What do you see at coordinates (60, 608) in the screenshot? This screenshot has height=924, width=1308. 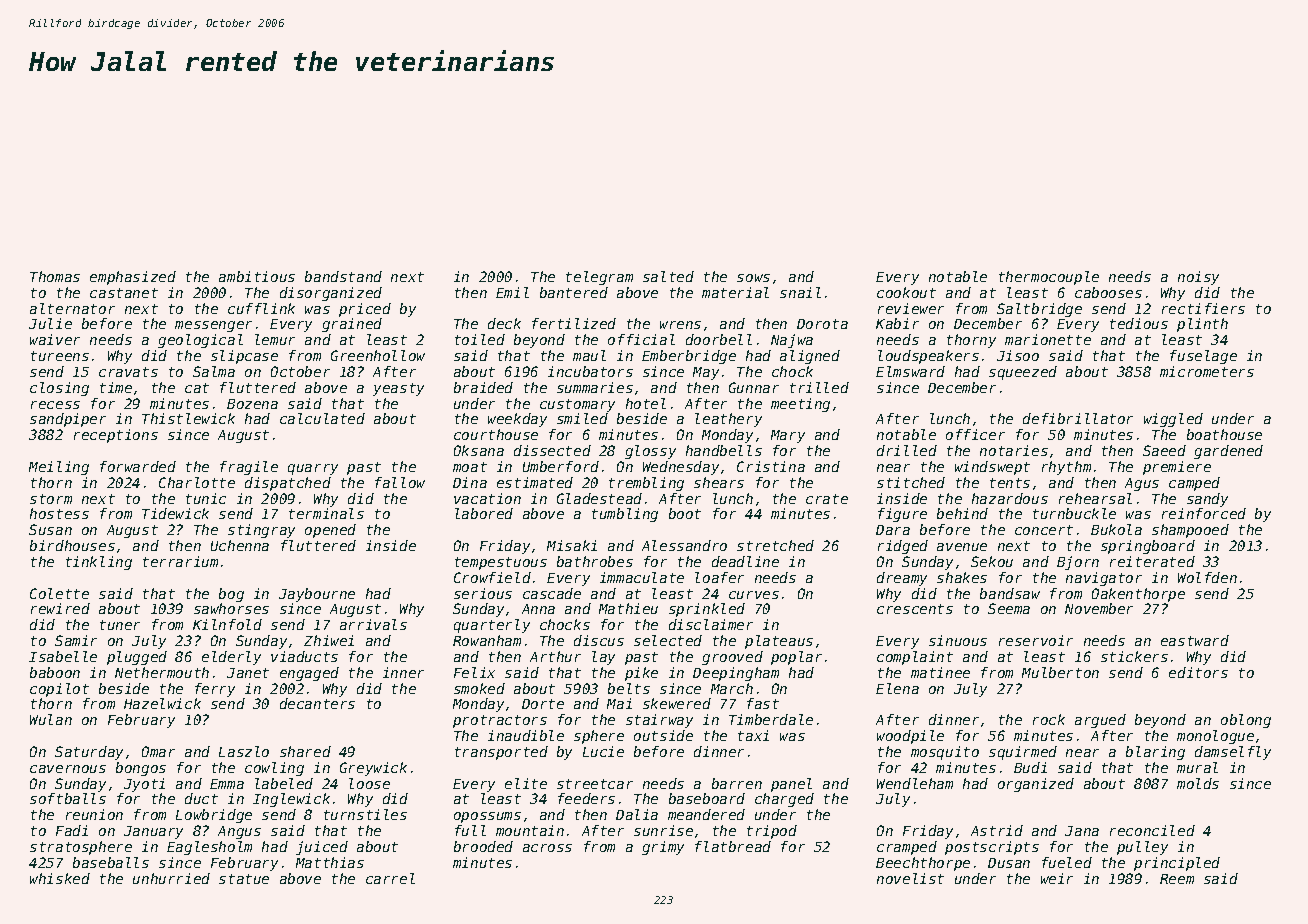 I see `rewired` at bounding box center [60, 608].
